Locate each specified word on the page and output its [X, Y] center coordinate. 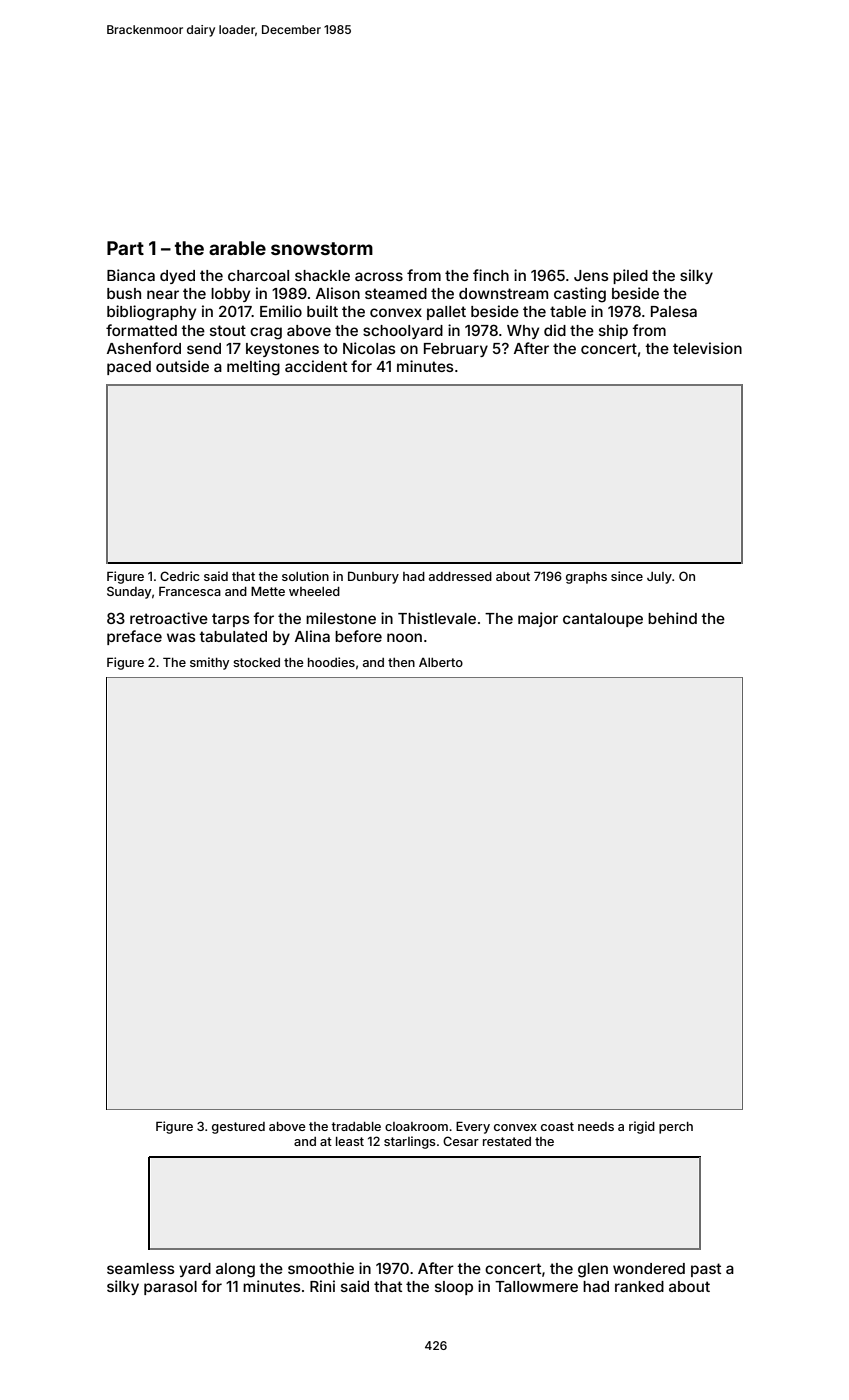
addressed [460, 576]
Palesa [674, 311]
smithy [209, 663]
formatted [141, 330]
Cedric [180, 576]
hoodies [331, 662]
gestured [238, 1128]
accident [316, 366]
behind [672, 618]
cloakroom [416, 1126]
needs [596, 1126]
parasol [170, 1288]
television [707, 348]
